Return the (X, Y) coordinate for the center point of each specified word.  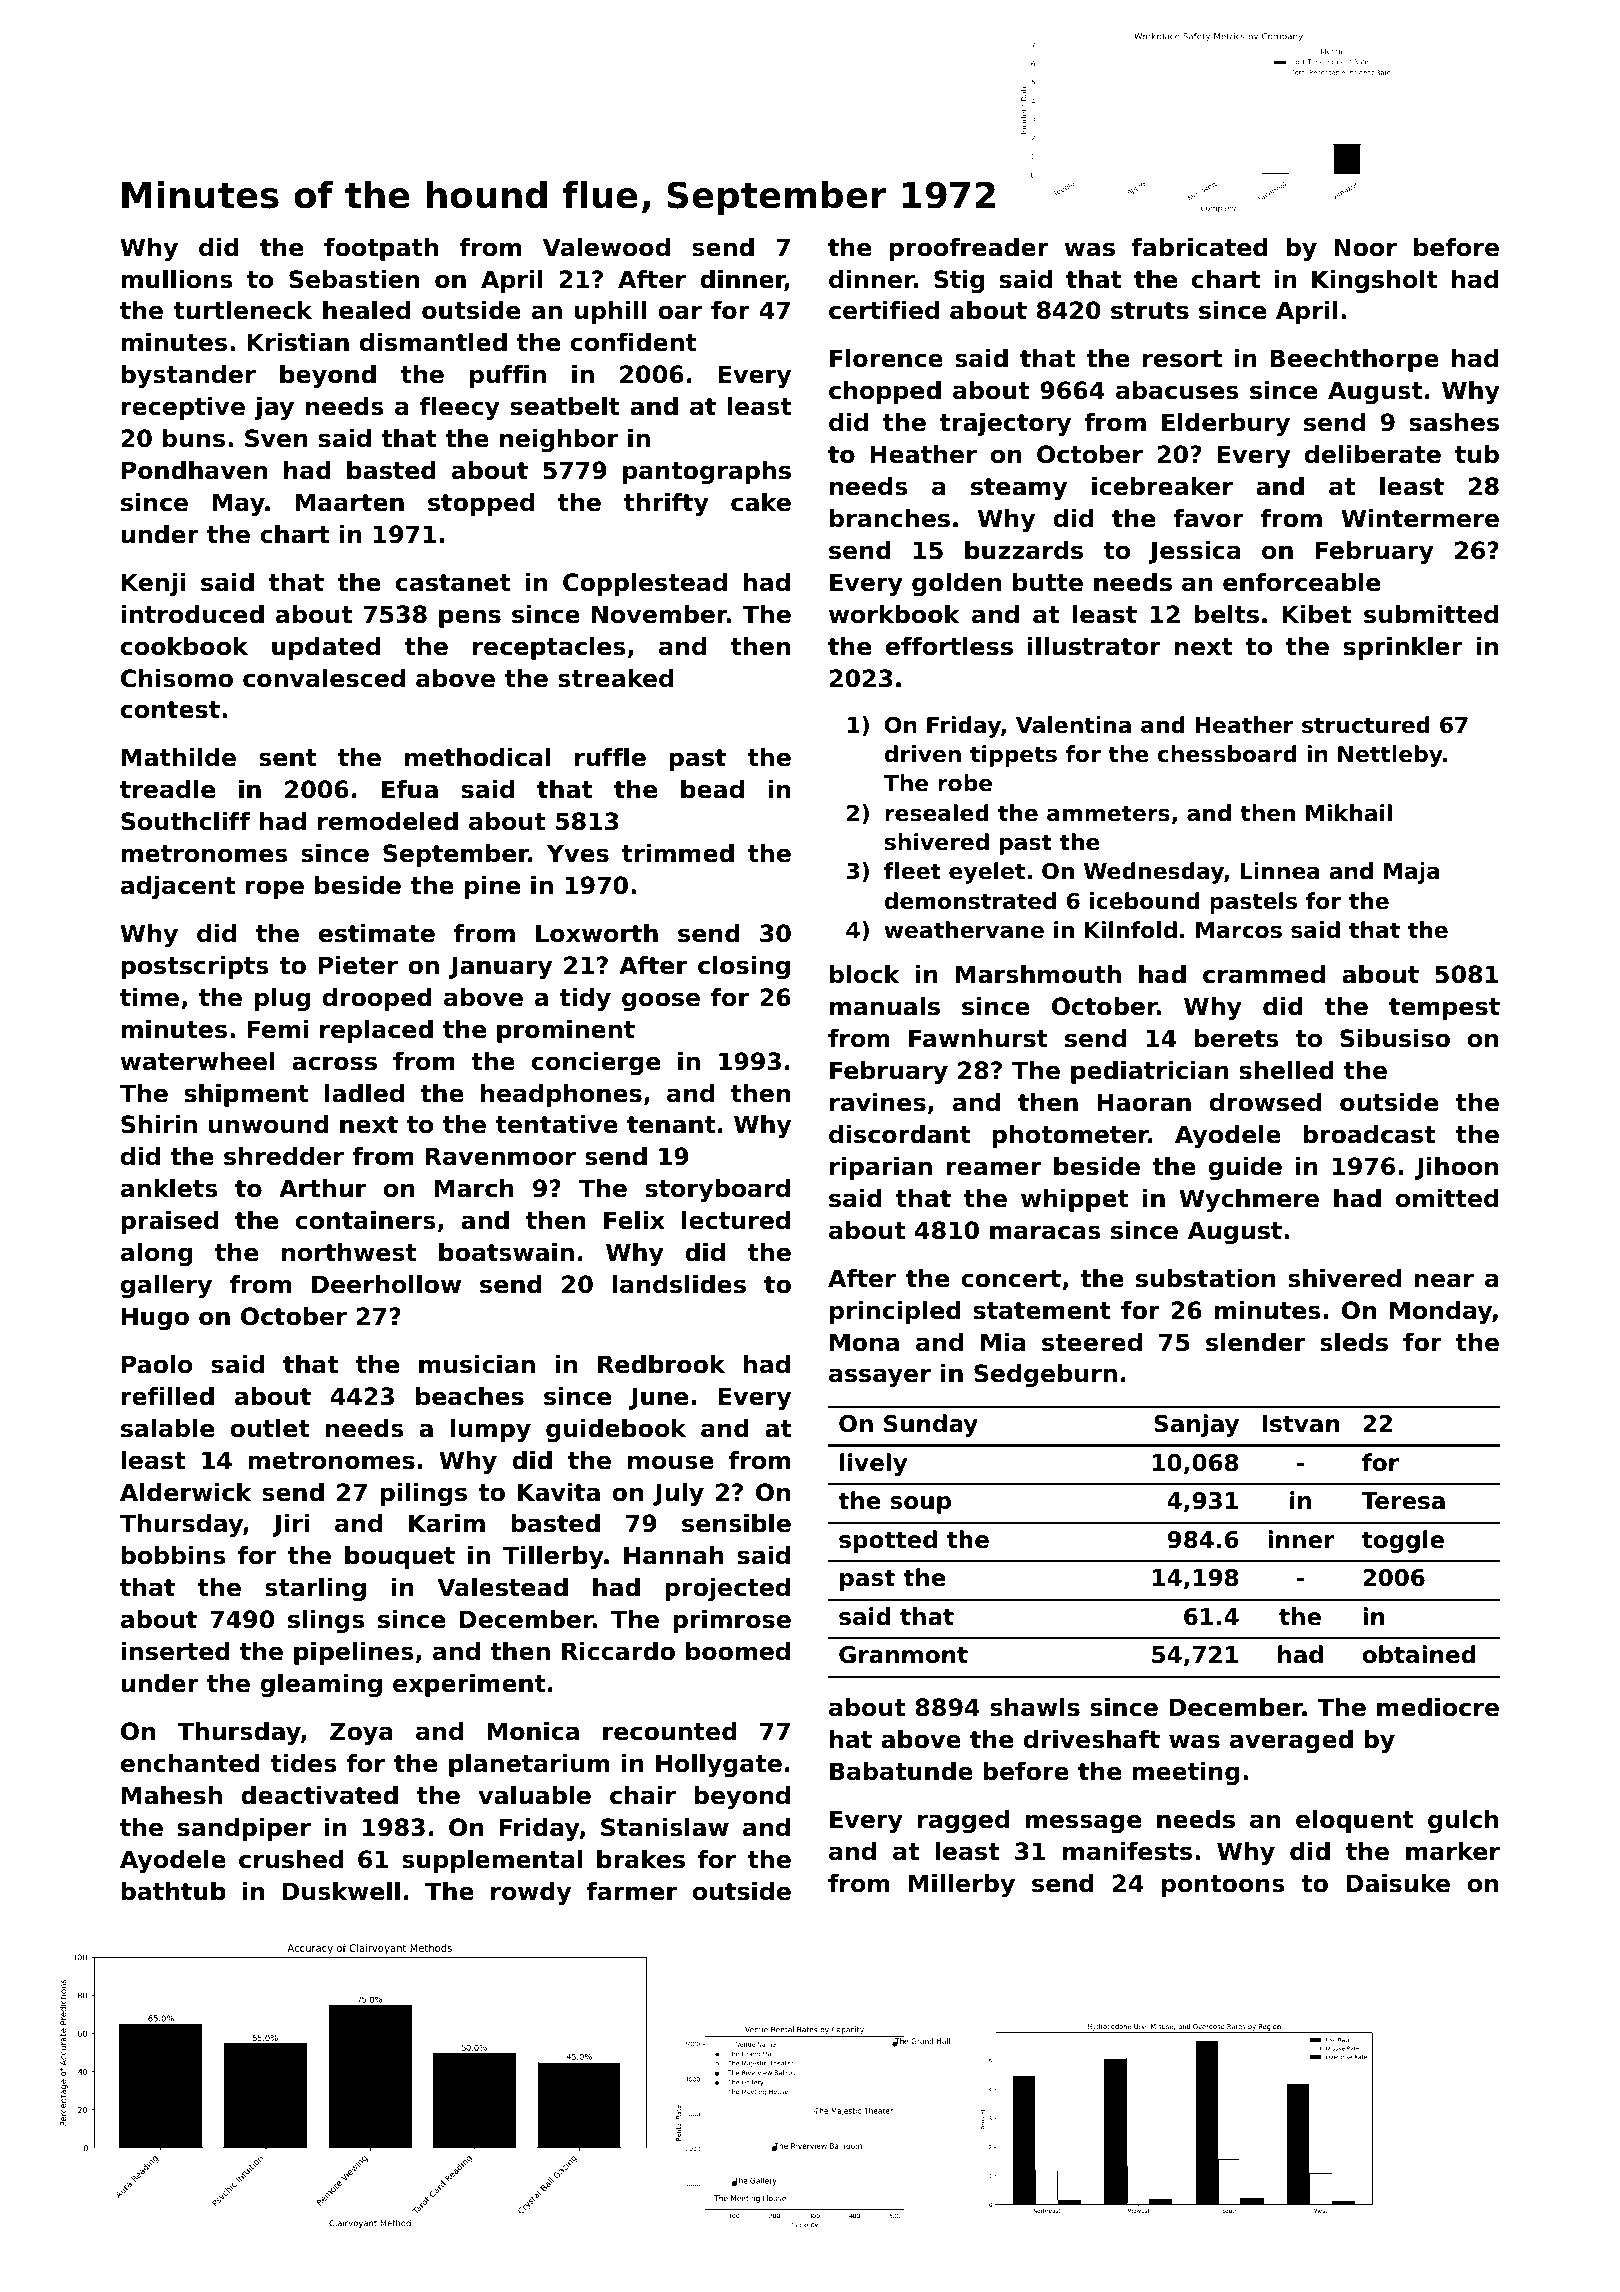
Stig (959, 281)
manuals (885, 1006)
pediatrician (1150, 1072)
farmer (631, 1891)
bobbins (173, 1555)
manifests (1127, 1851)
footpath (381, 249)
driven (923, 754)
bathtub (173, 1891)
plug (282, 999)
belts (1227, 614)
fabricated (1199, 247)
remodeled (388, 821)
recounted (670, 1731)
